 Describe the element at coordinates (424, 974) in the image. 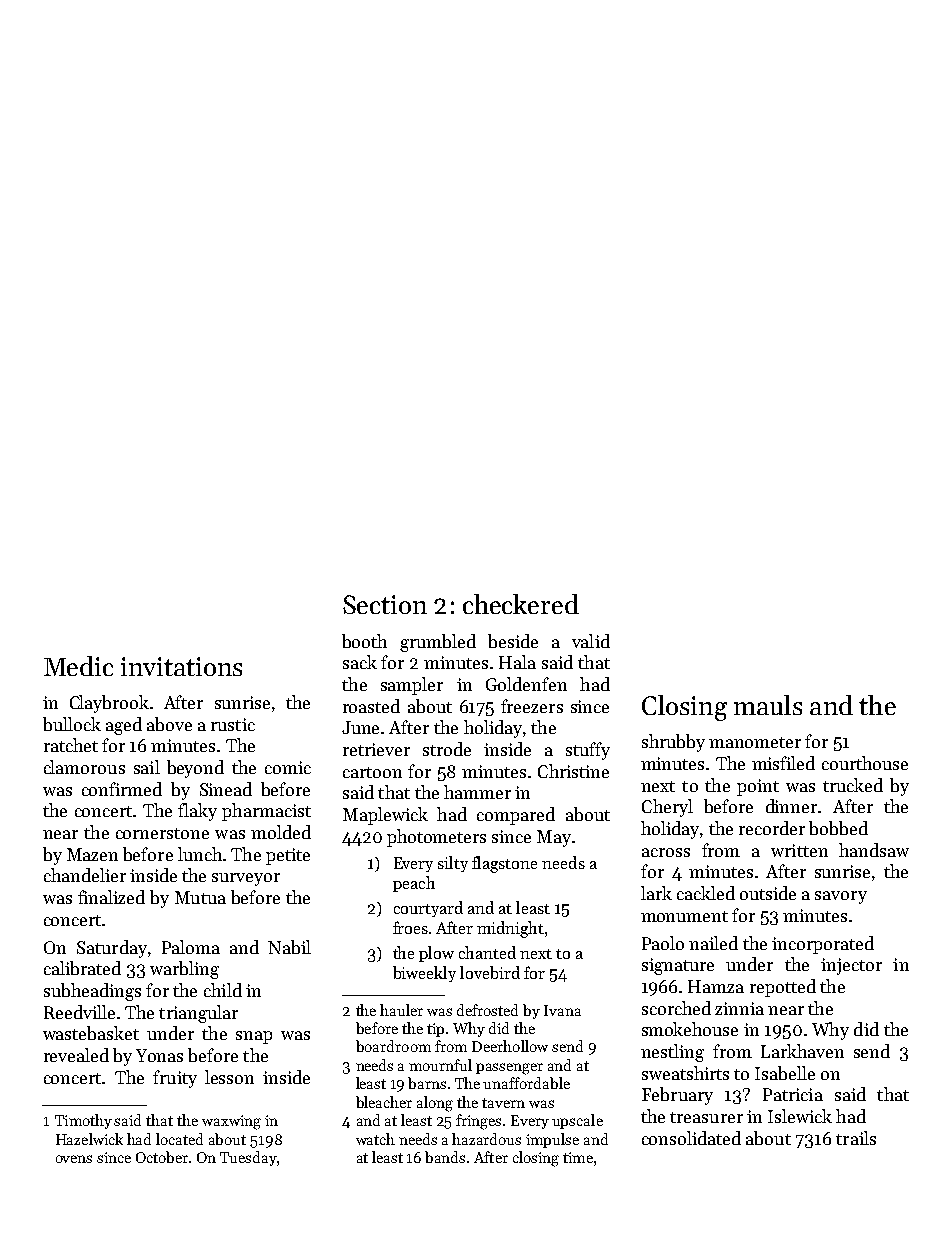

I see `biweekly` at that location.
